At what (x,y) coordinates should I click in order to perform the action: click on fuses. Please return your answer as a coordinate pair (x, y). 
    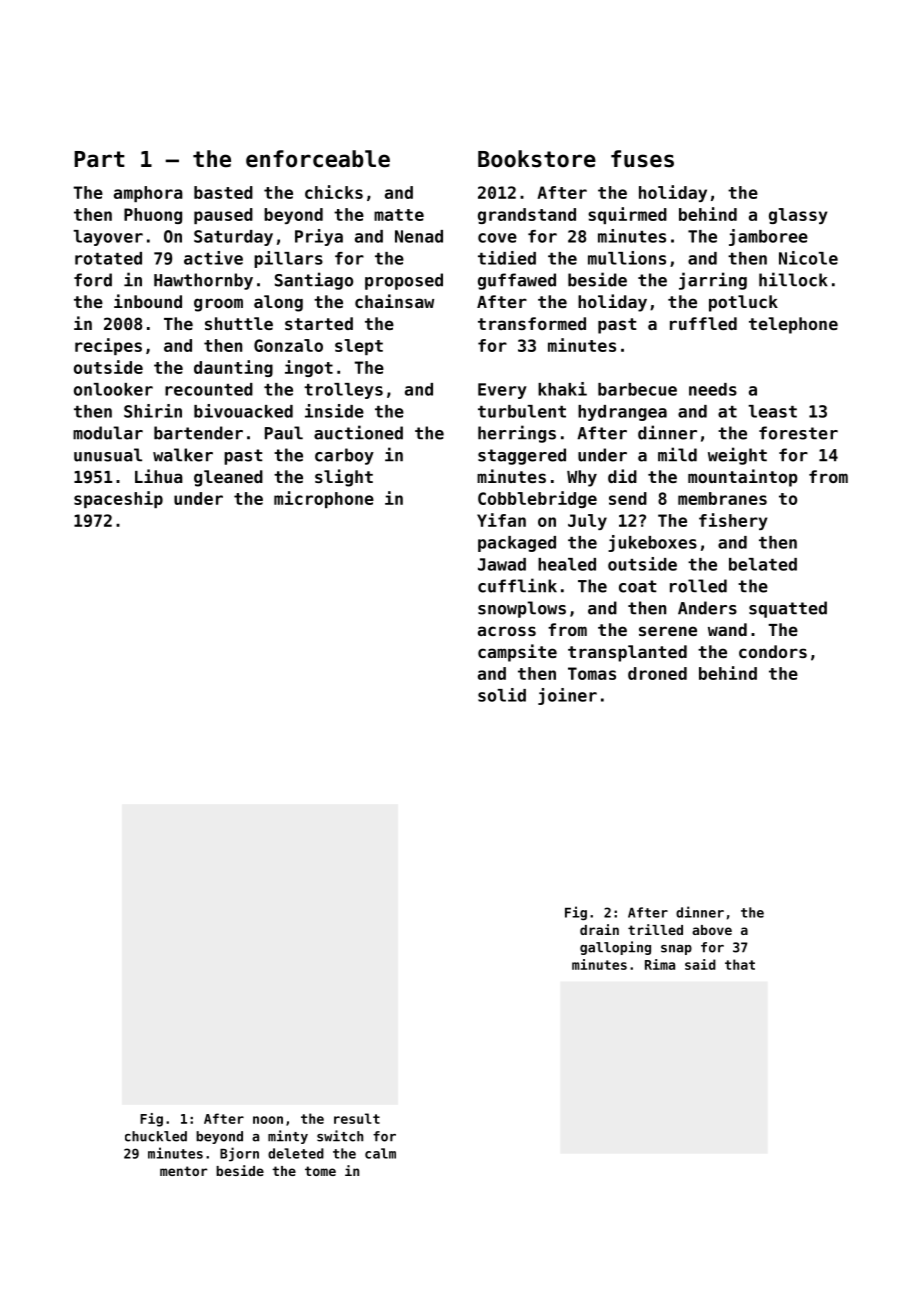
    Looking at the image, I should click on (642, 159).
